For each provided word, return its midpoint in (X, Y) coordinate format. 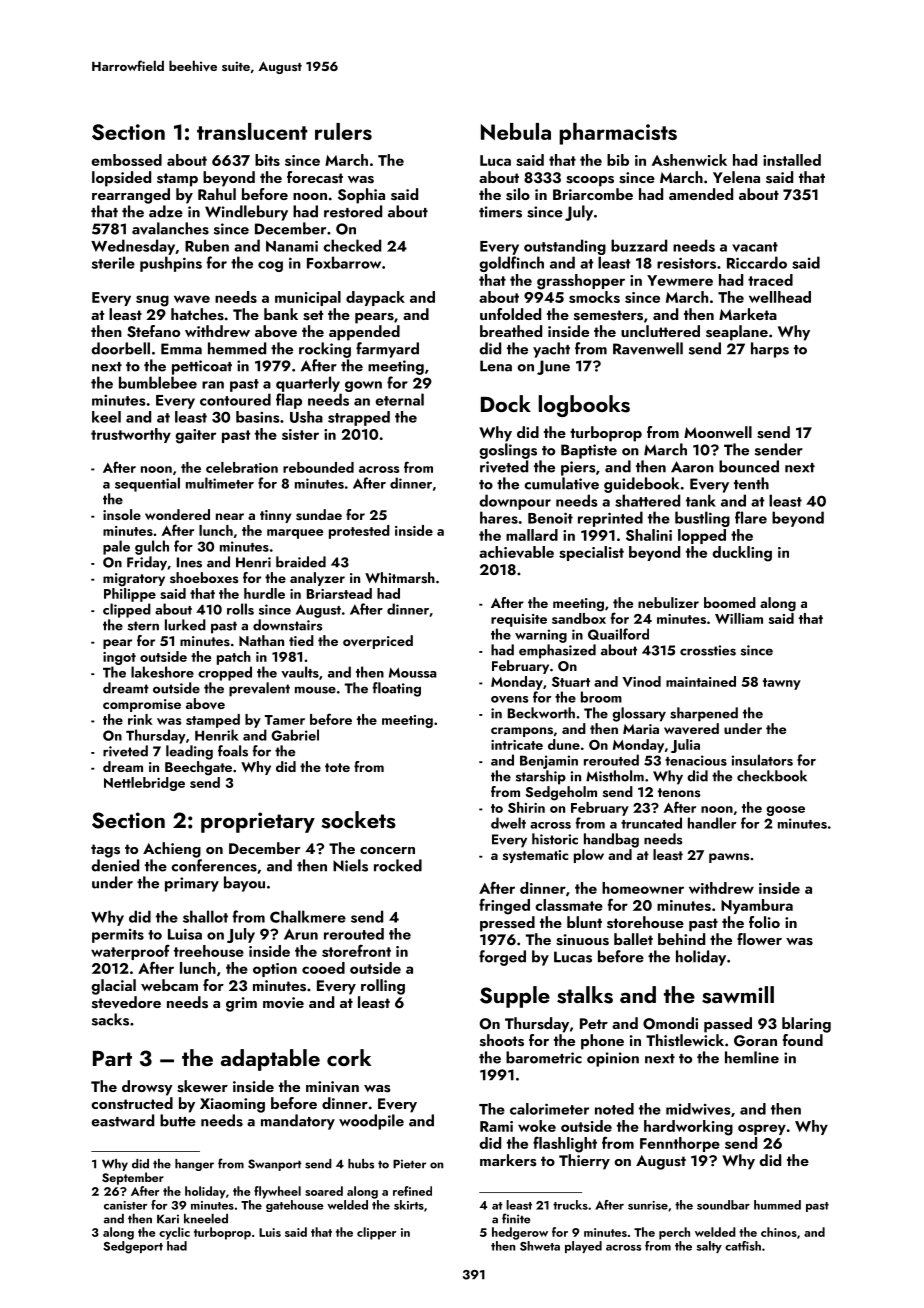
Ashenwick (689, 160)
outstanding (565, 247)
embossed (126, 160)
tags (105, 851)
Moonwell (718, 432)
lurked (185, 625)
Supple (515, 997)
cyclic (174, 1233)
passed (728, 1025)
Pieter (409, 1164)
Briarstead (339, 593)
